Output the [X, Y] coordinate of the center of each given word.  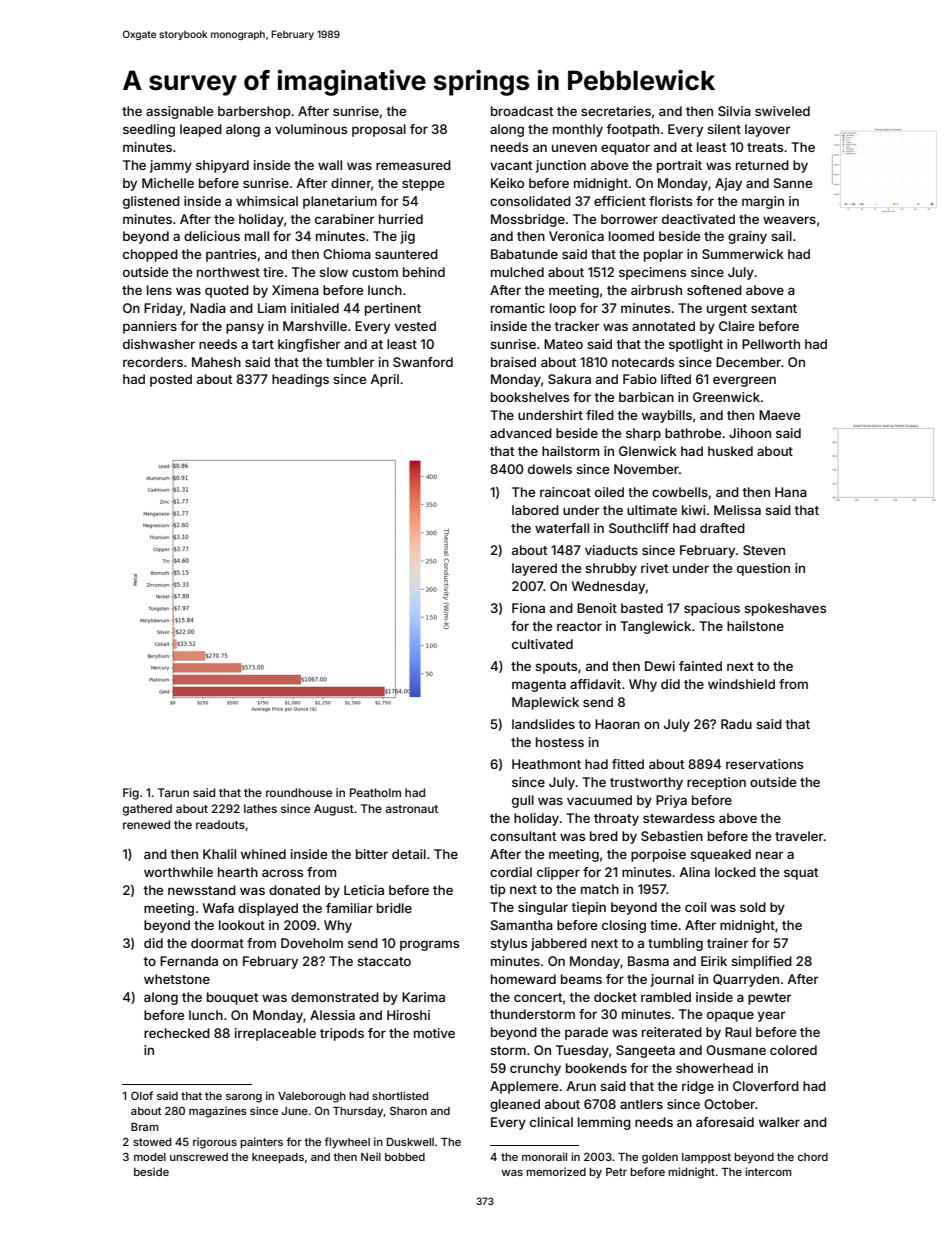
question [763, 569]
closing [624, 926]
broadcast [522, 111]
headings [300, 380]
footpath [632, 130]
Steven [764, 550]
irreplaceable [275, 1034]
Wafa [218, 908]
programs [429, 945]
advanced [521, 433]
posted [171, 380]
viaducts [611, 550]
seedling [149, 130]
